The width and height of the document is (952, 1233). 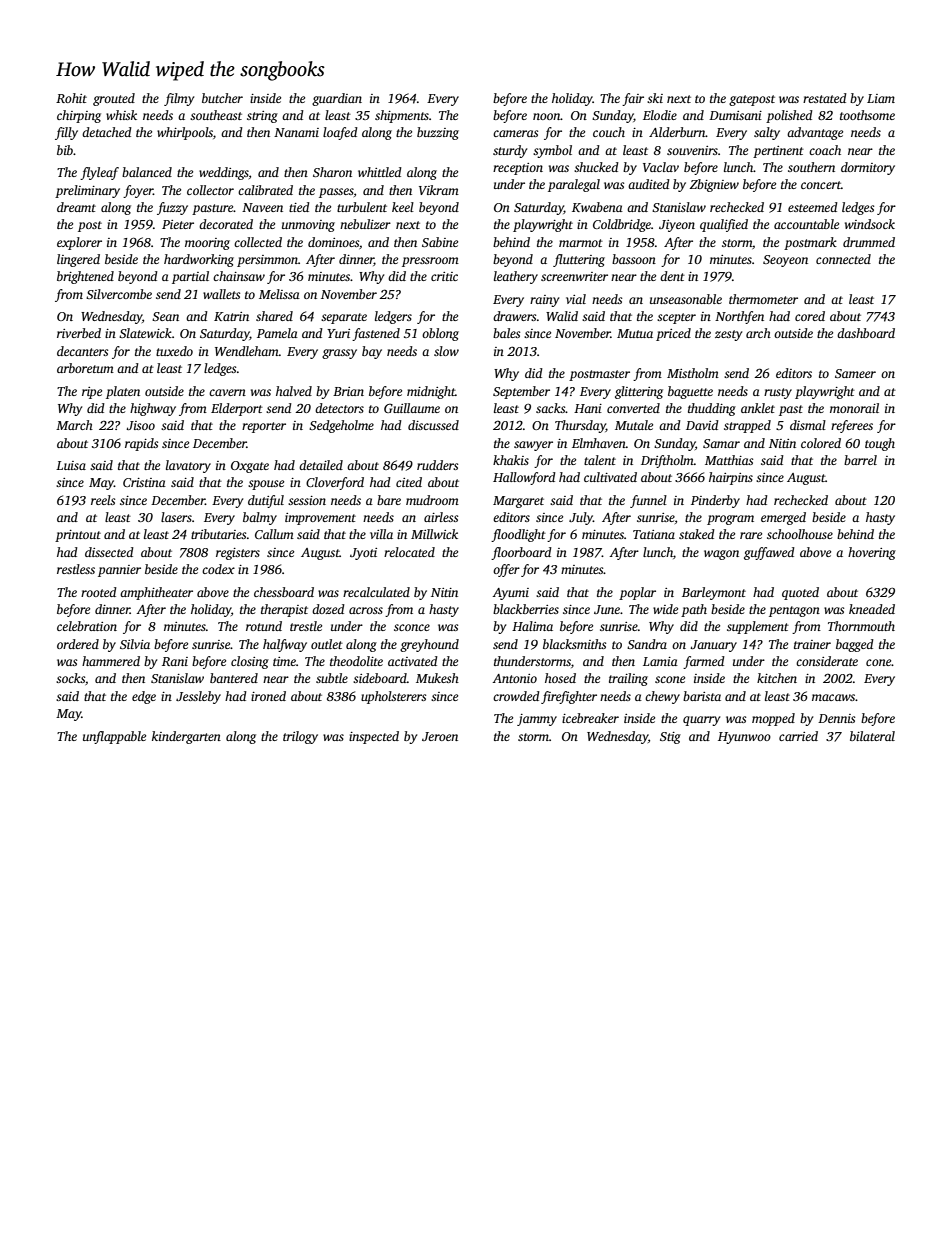 I want to click on Liam, so click(x=881, y=98).
